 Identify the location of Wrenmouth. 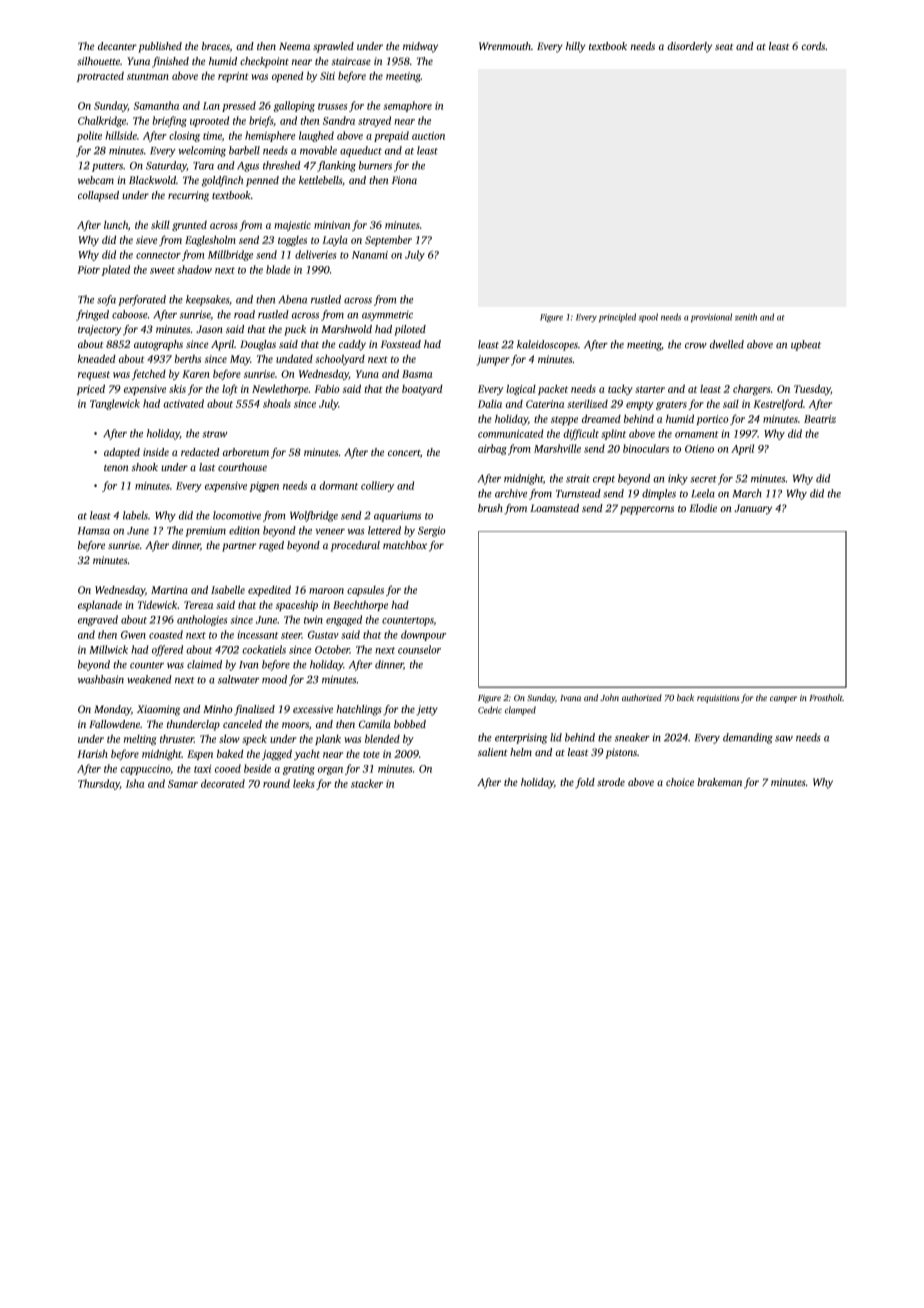
(505, 46).
